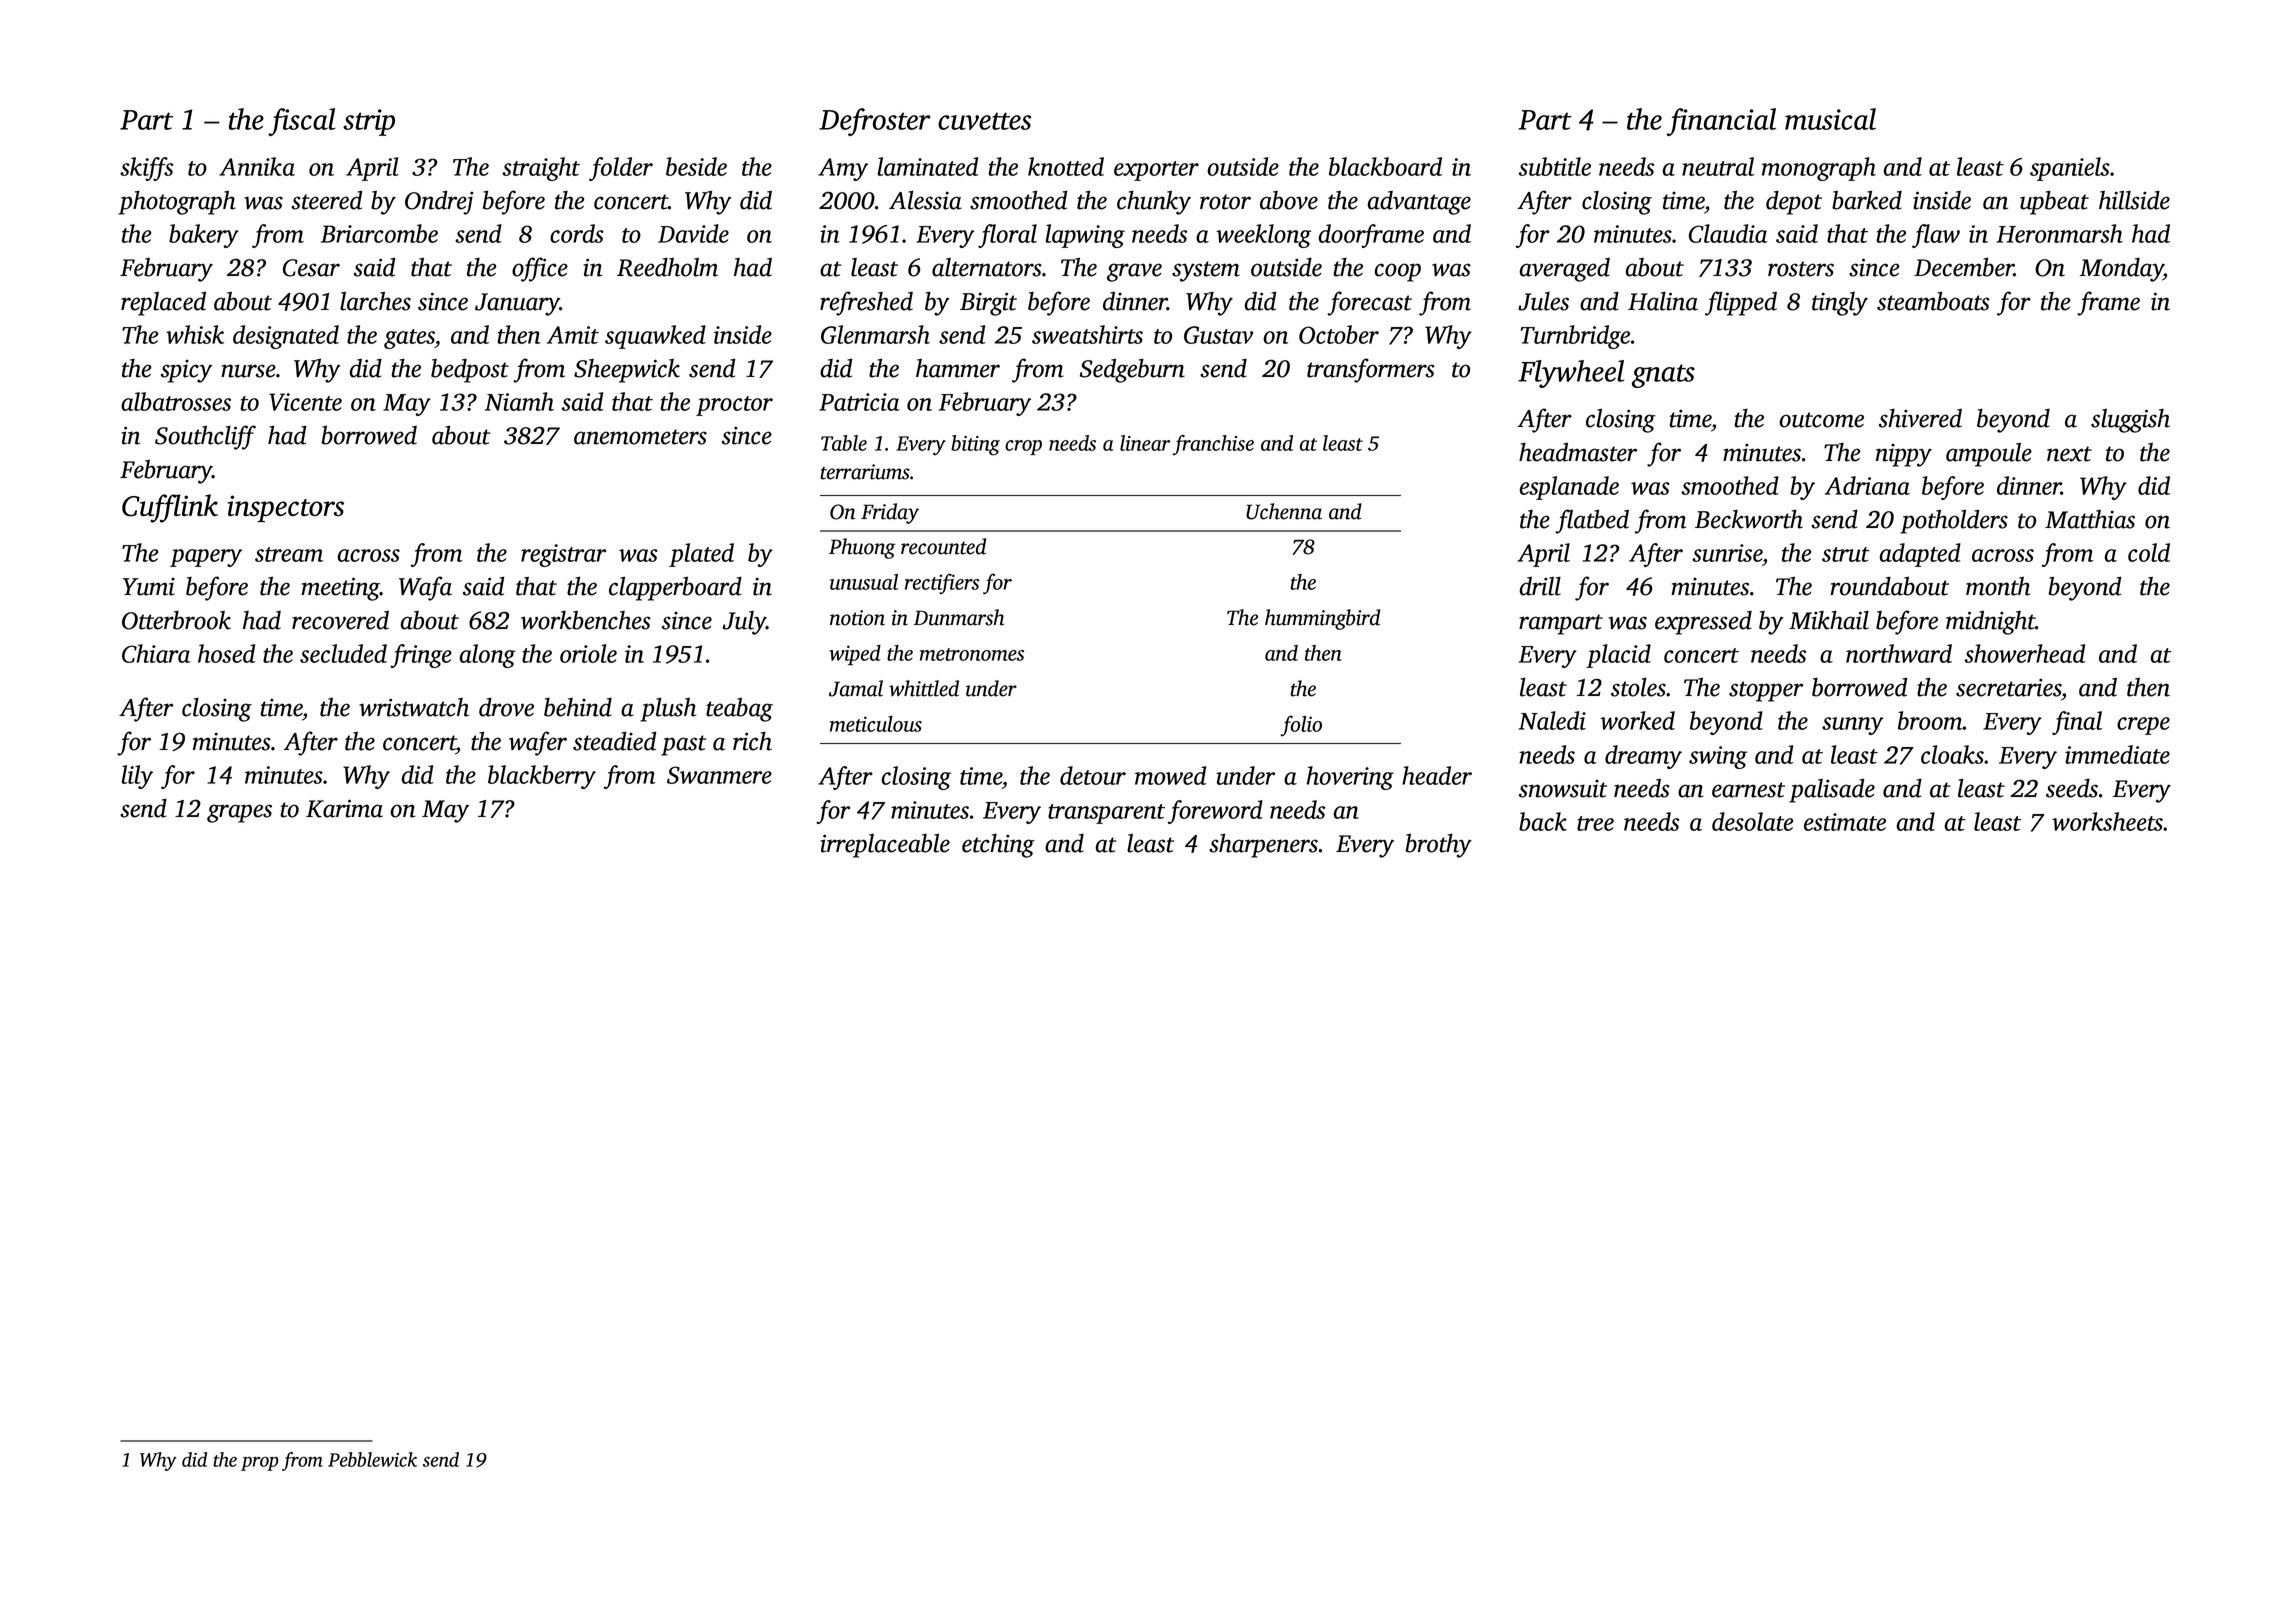  What do you see at coordinates (1728, 233) in the document?
I see `Claudia` at bounding box center [1728, 233].
